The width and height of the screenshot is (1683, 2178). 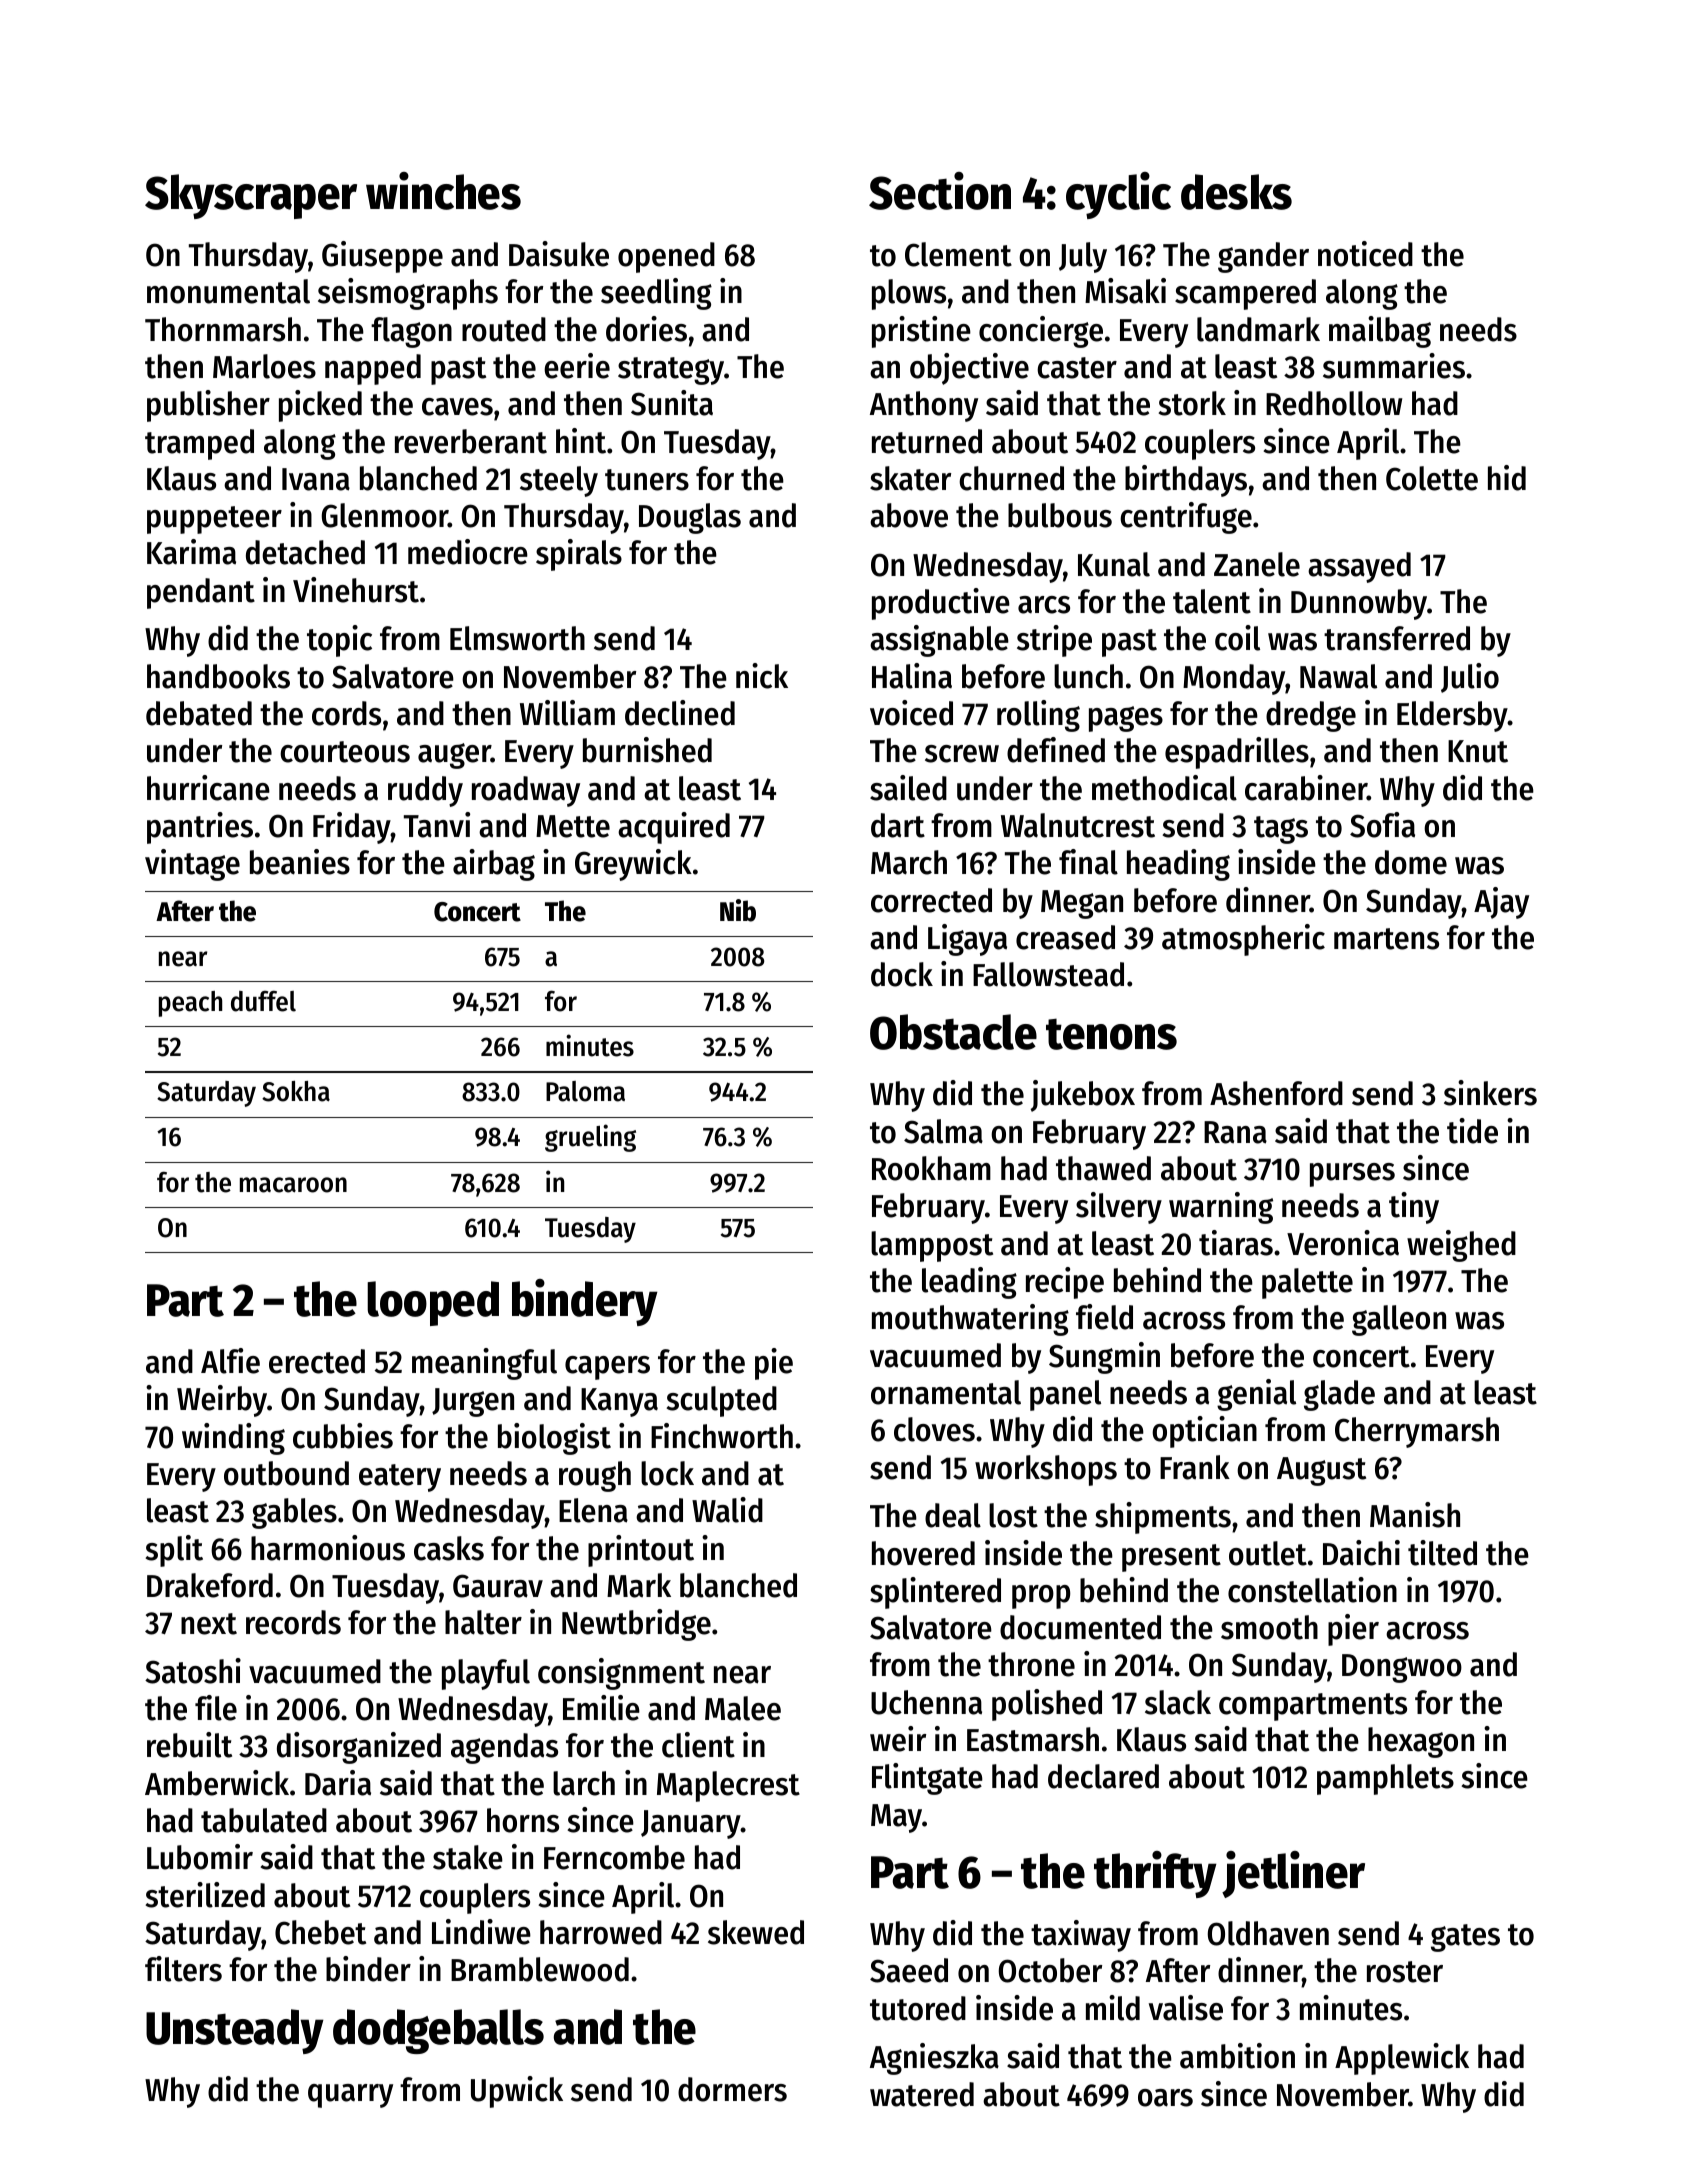 What do you see at coordinates (251, 196) in the screenshot?
I see `Skyscraper` at bounding box center [251, 196].
